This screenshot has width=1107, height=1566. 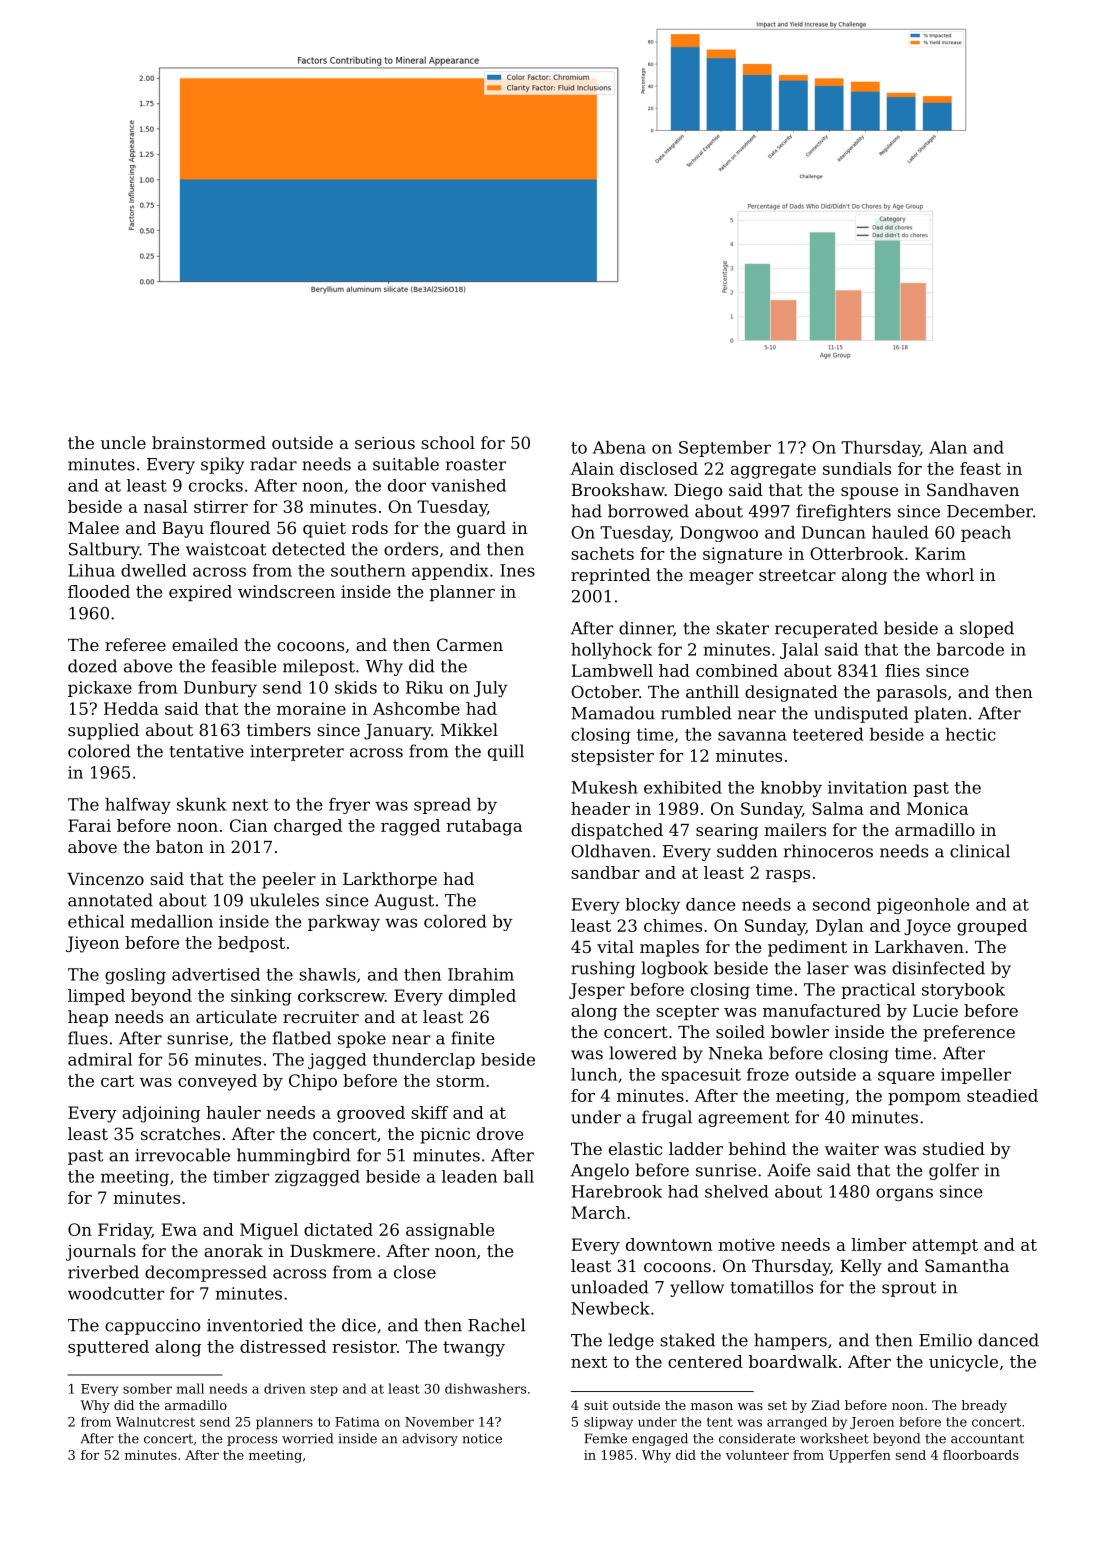 What do you see at coordinates (180, 1133) in the screenshot?
I see `scratches` at bounding box center [180, 1133].
